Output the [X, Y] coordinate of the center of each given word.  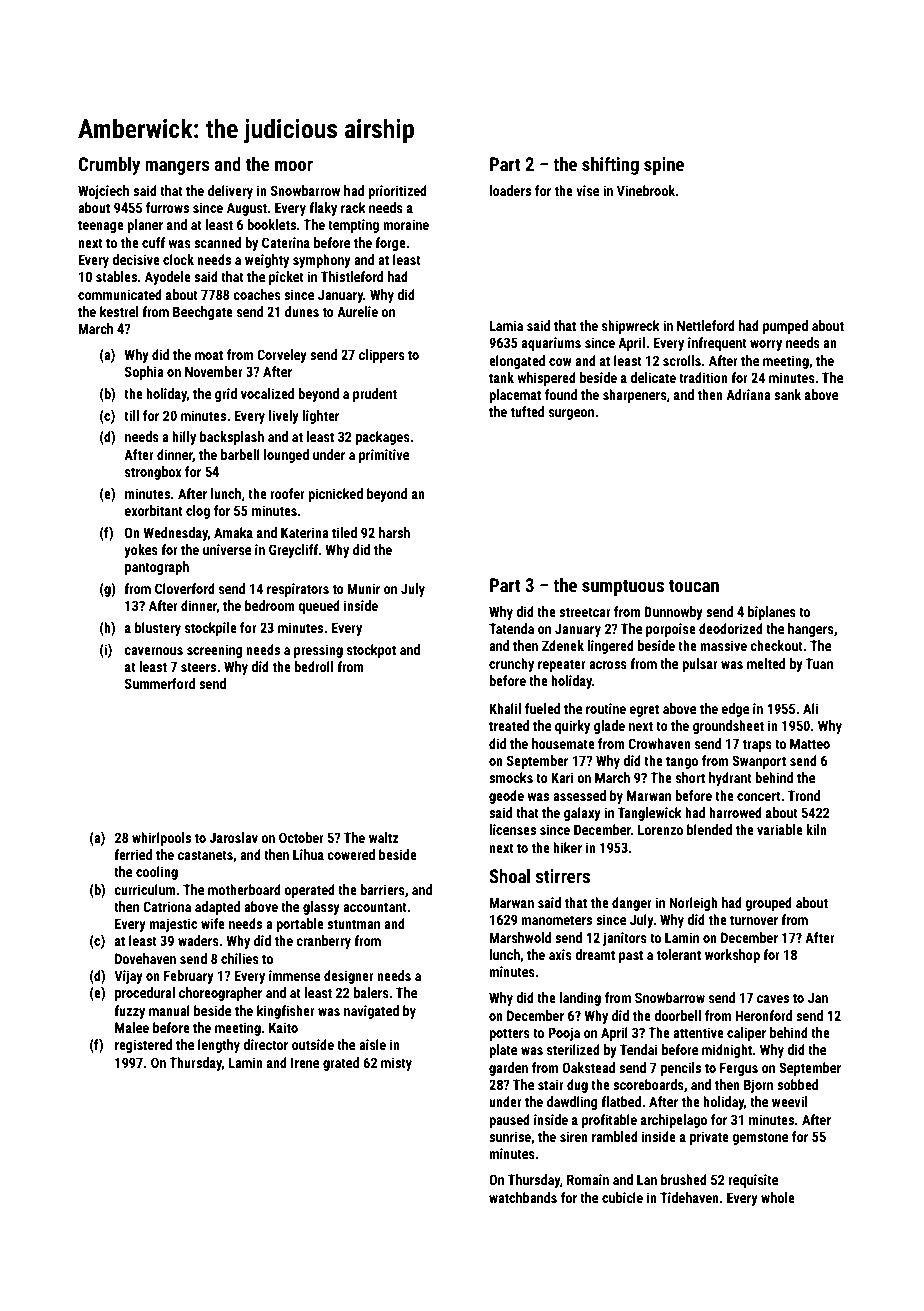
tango [682, 762]
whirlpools [161, 839]
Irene [305, 1062]
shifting [610, 165]
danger [632, 904]
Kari [562, 777]
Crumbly [109, 166]
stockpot [371, 651]
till [131, 415]
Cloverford [185, 588]
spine [664, 166]
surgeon [571, 414]
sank [787, 394]
